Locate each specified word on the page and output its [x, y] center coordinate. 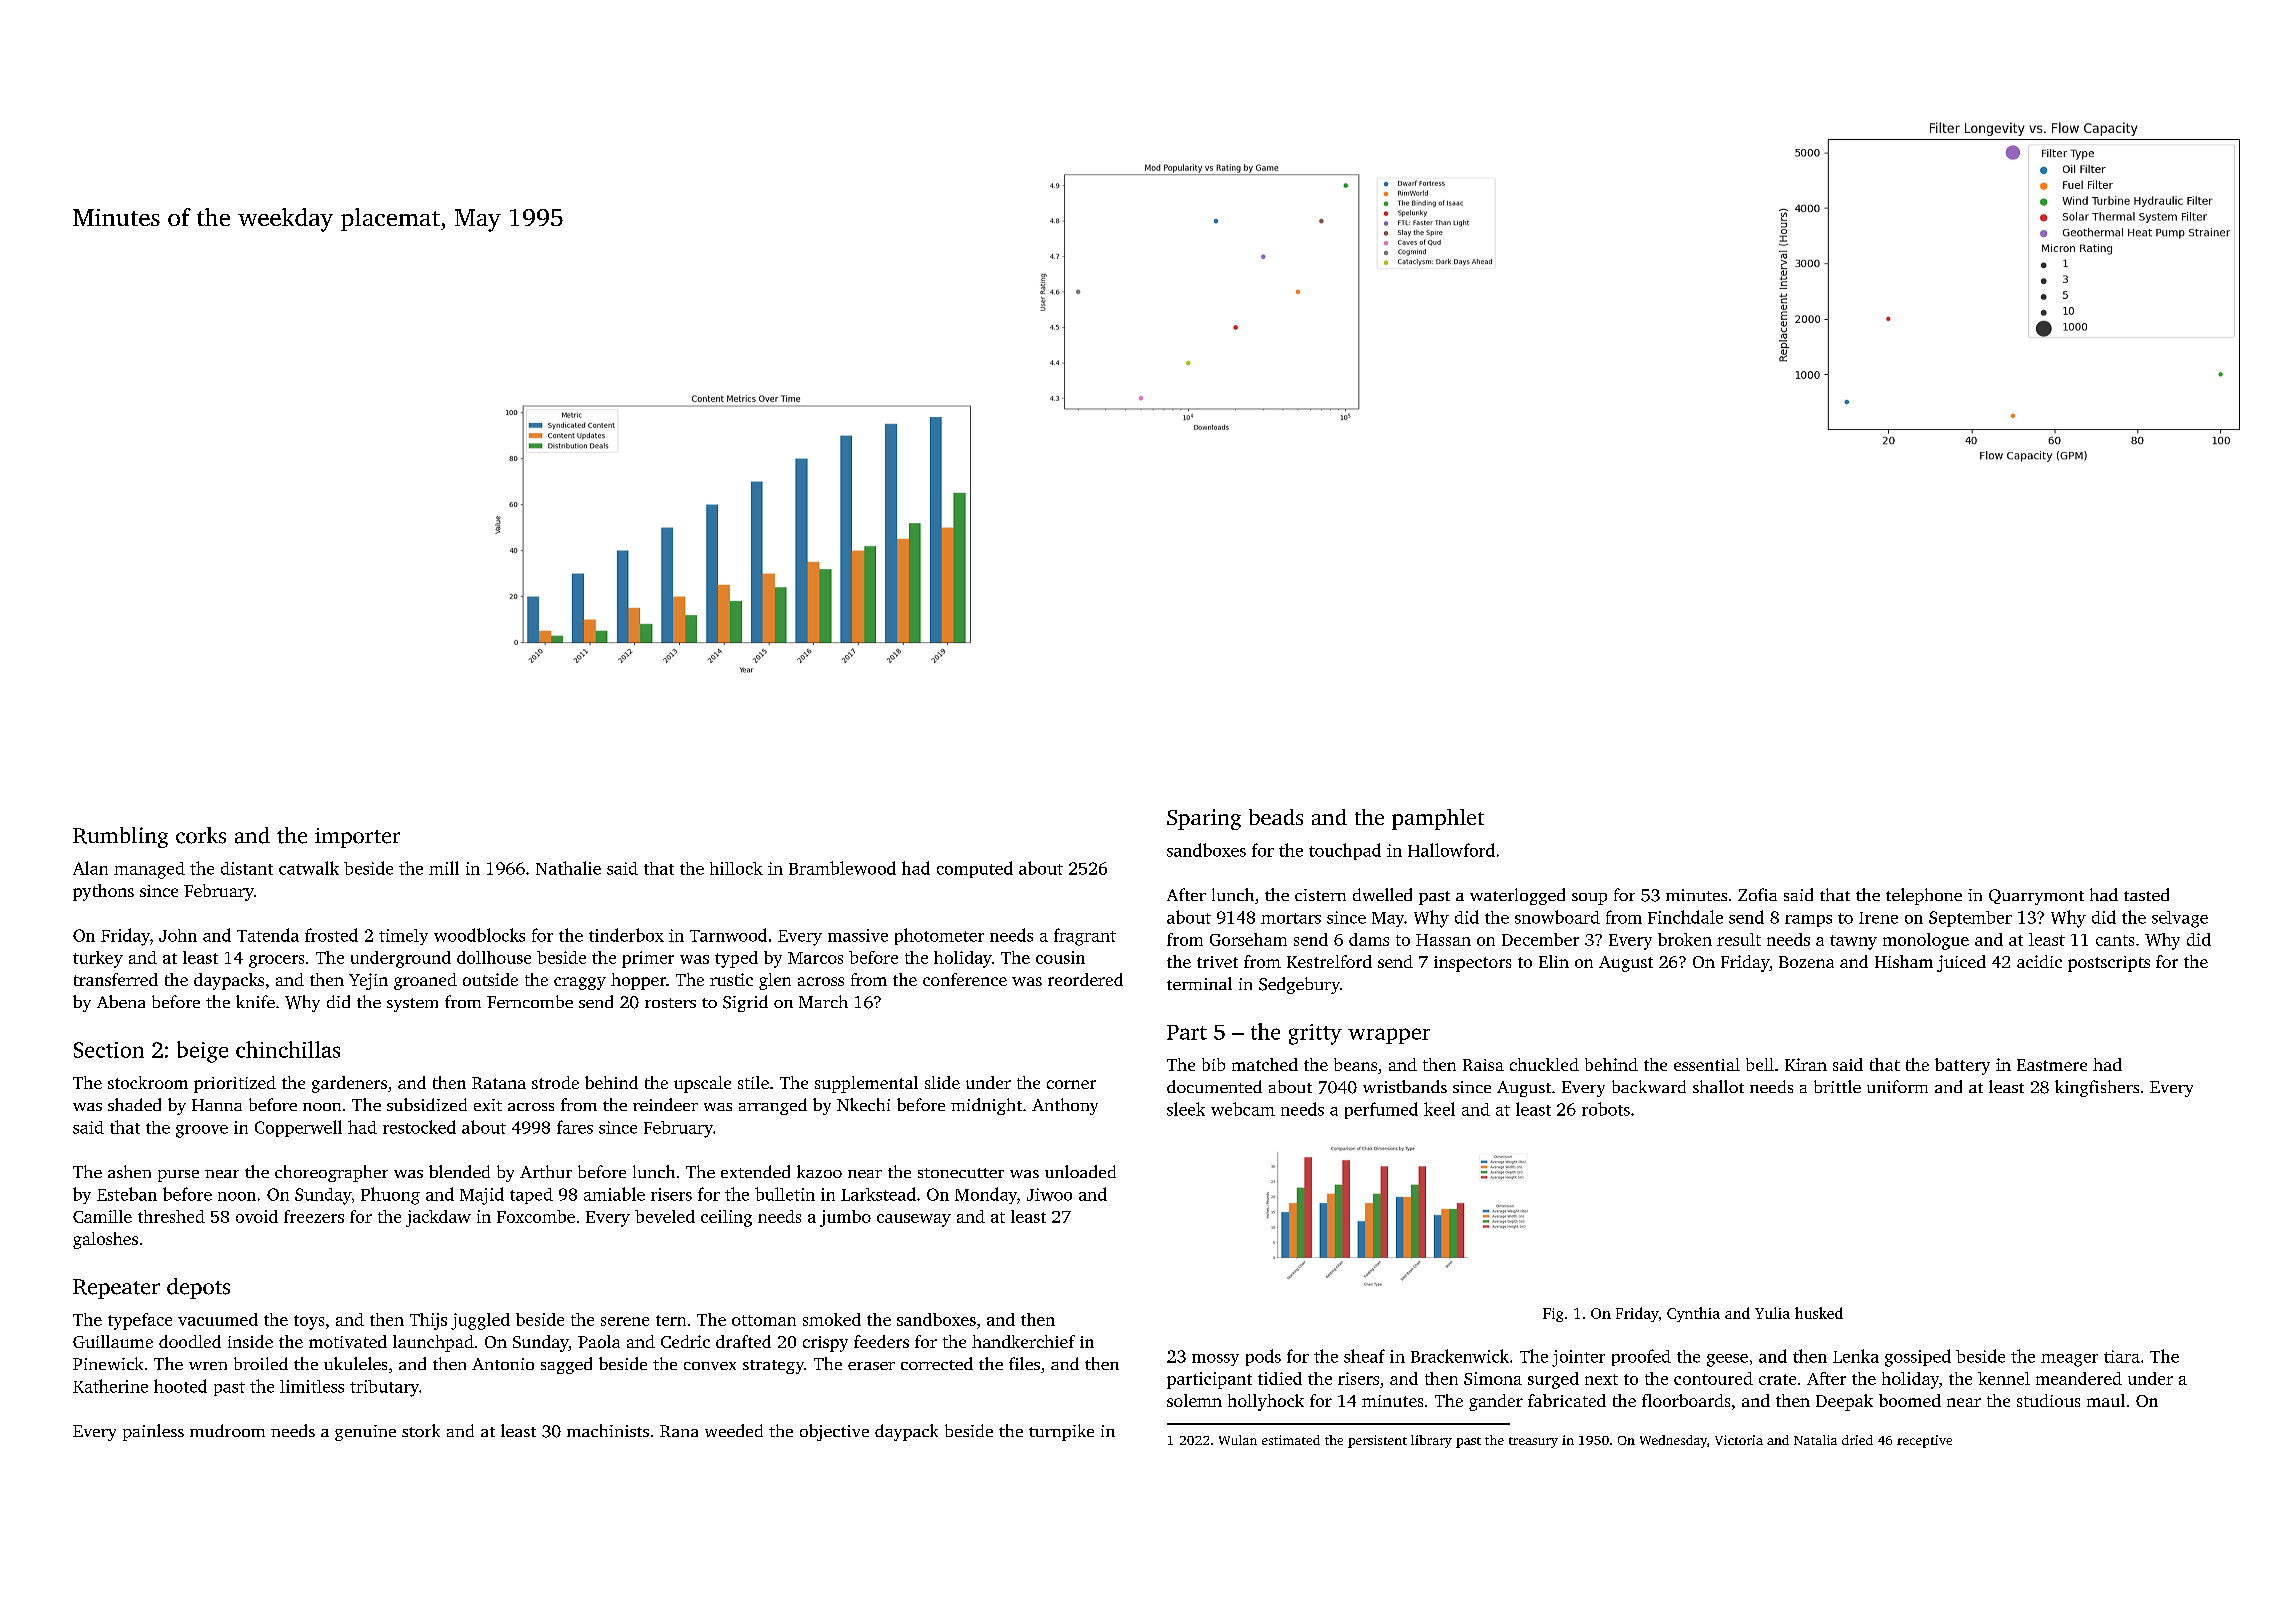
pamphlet [1438, 819]
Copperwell [298, 1128]
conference [965, 979]
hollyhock [1266, 1402]
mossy [1215, 1360]
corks [201, 835]
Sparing [1204, 819]
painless [153, 1432]
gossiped [1918, 1358]
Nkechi [863, 1104]
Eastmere [2052, 1065]
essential [1707, 1064]
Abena [121, 1001]
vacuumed [218, 1319]
